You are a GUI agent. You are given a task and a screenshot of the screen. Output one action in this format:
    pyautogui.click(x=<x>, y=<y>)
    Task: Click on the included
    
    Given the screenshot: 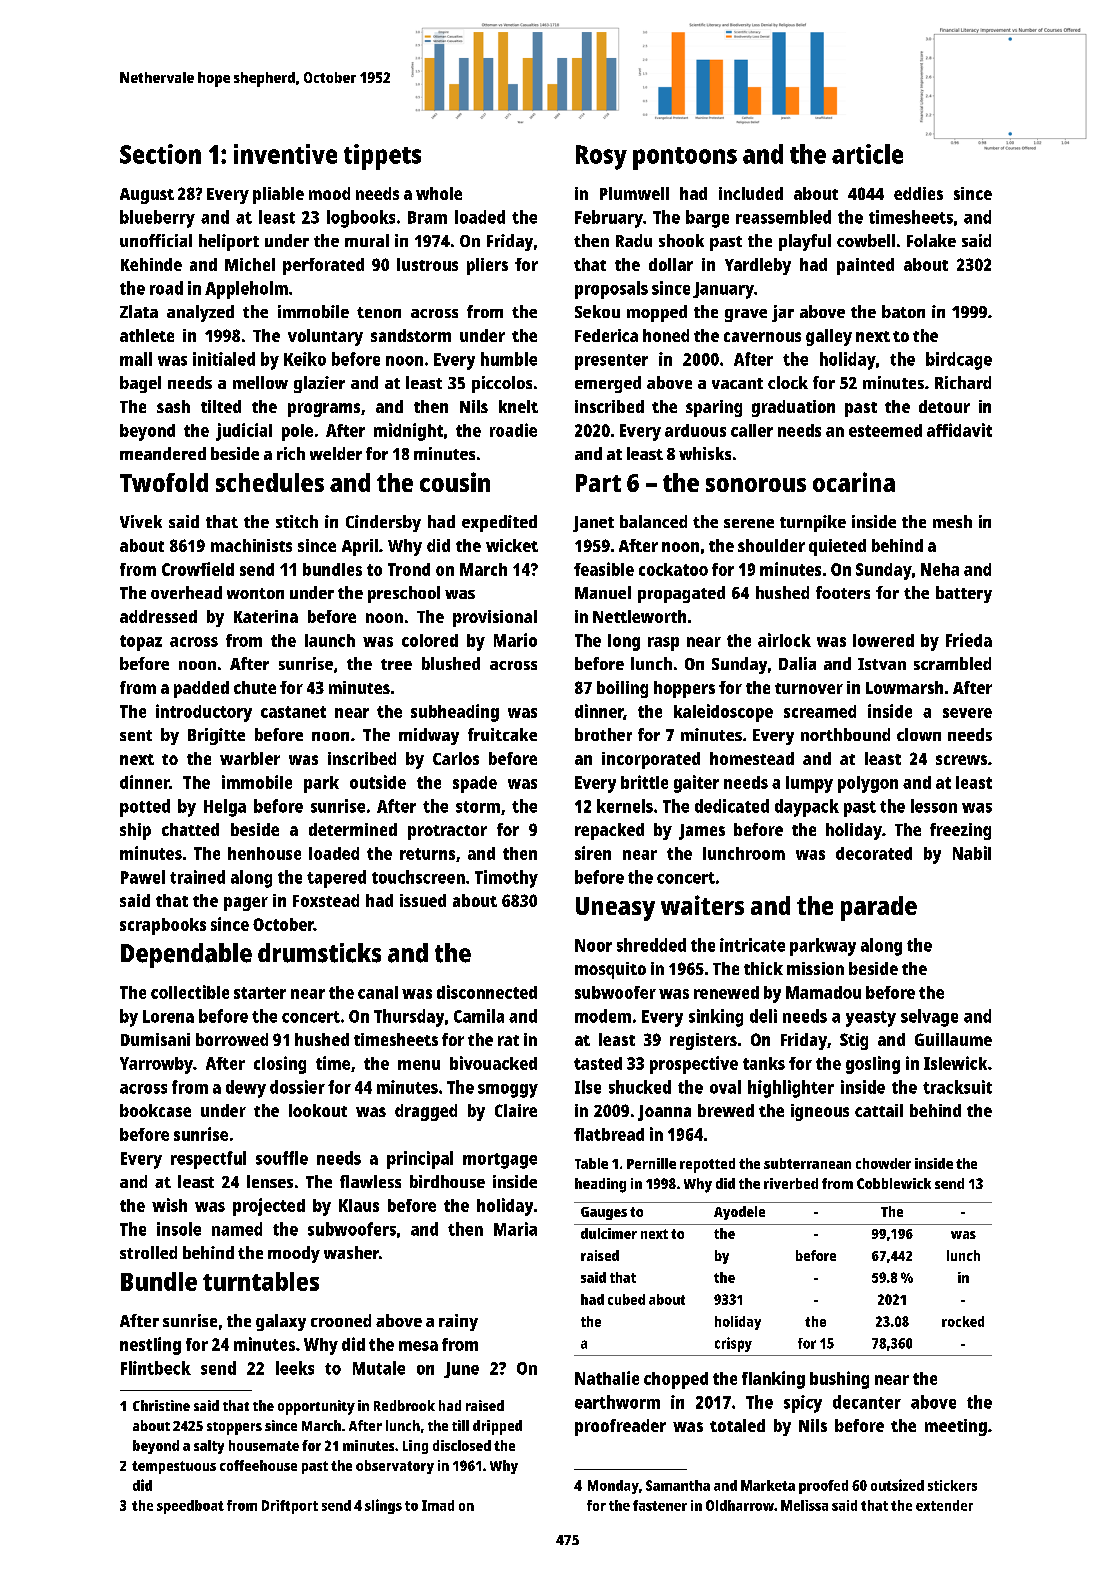 What is the action you would take?
    pyautogui.click(x=751, y=193)
